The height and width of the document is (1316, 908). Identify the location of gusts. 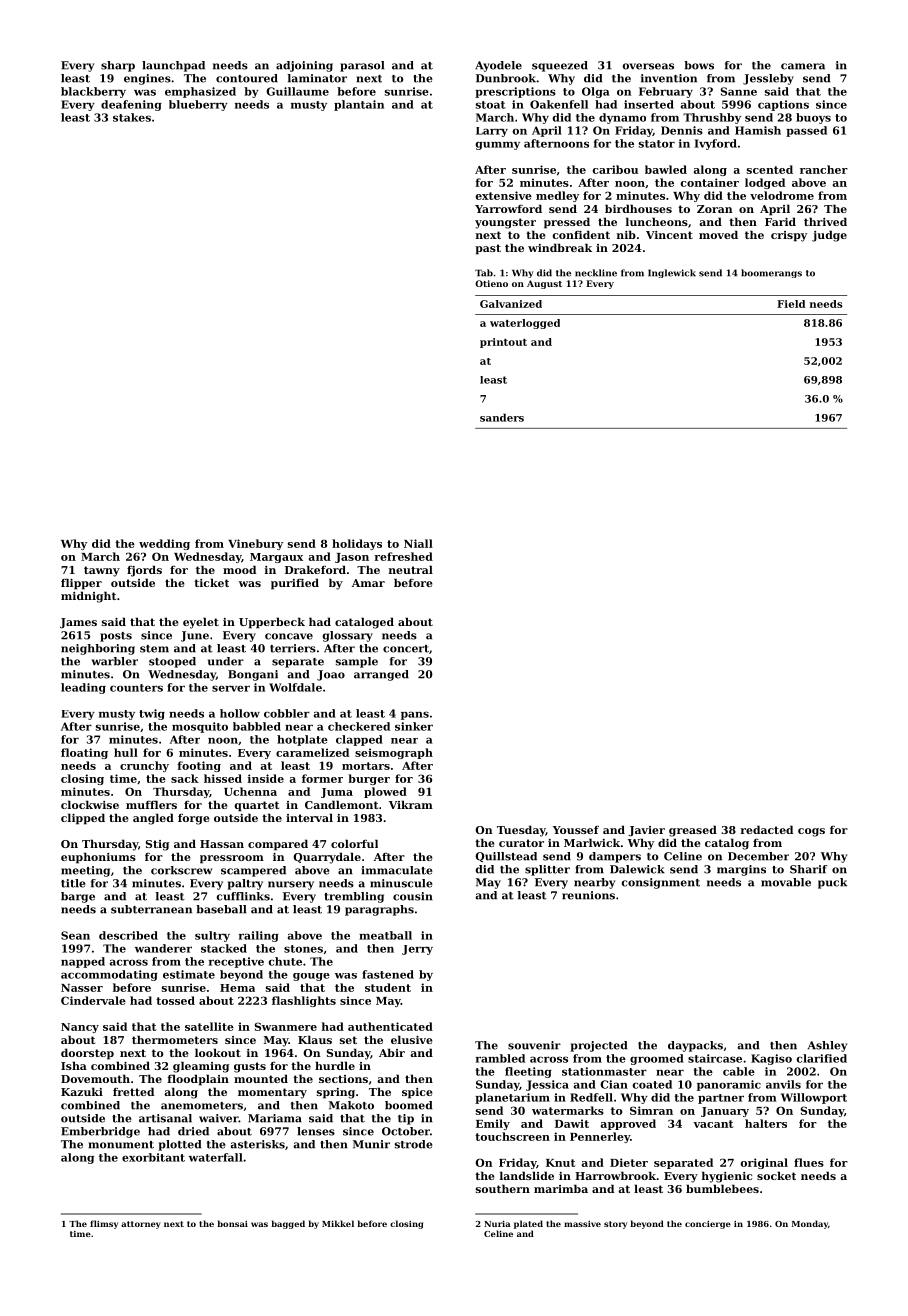
(250, 1067).
